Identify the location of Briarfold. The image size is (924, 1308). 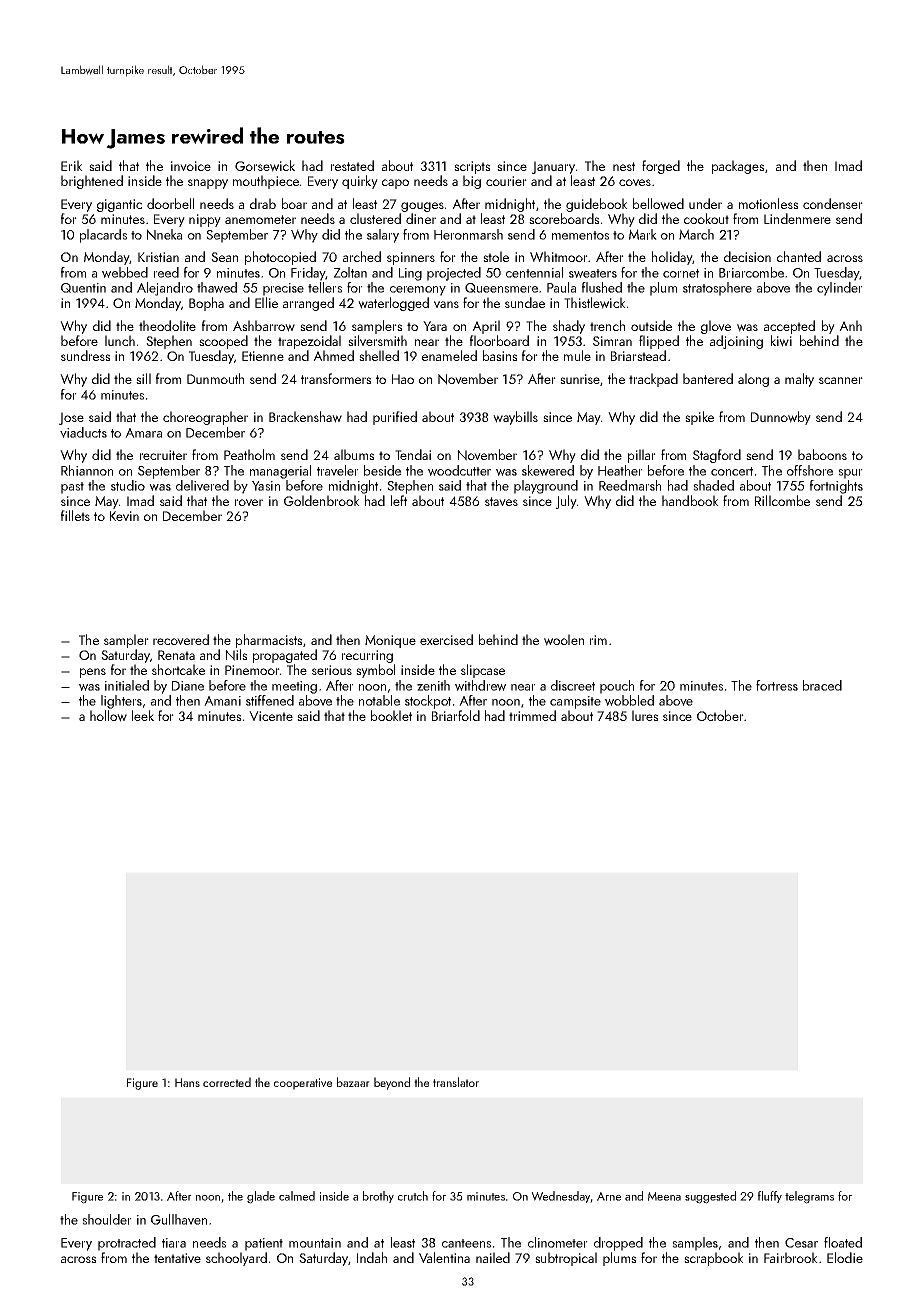
(456, 715).
